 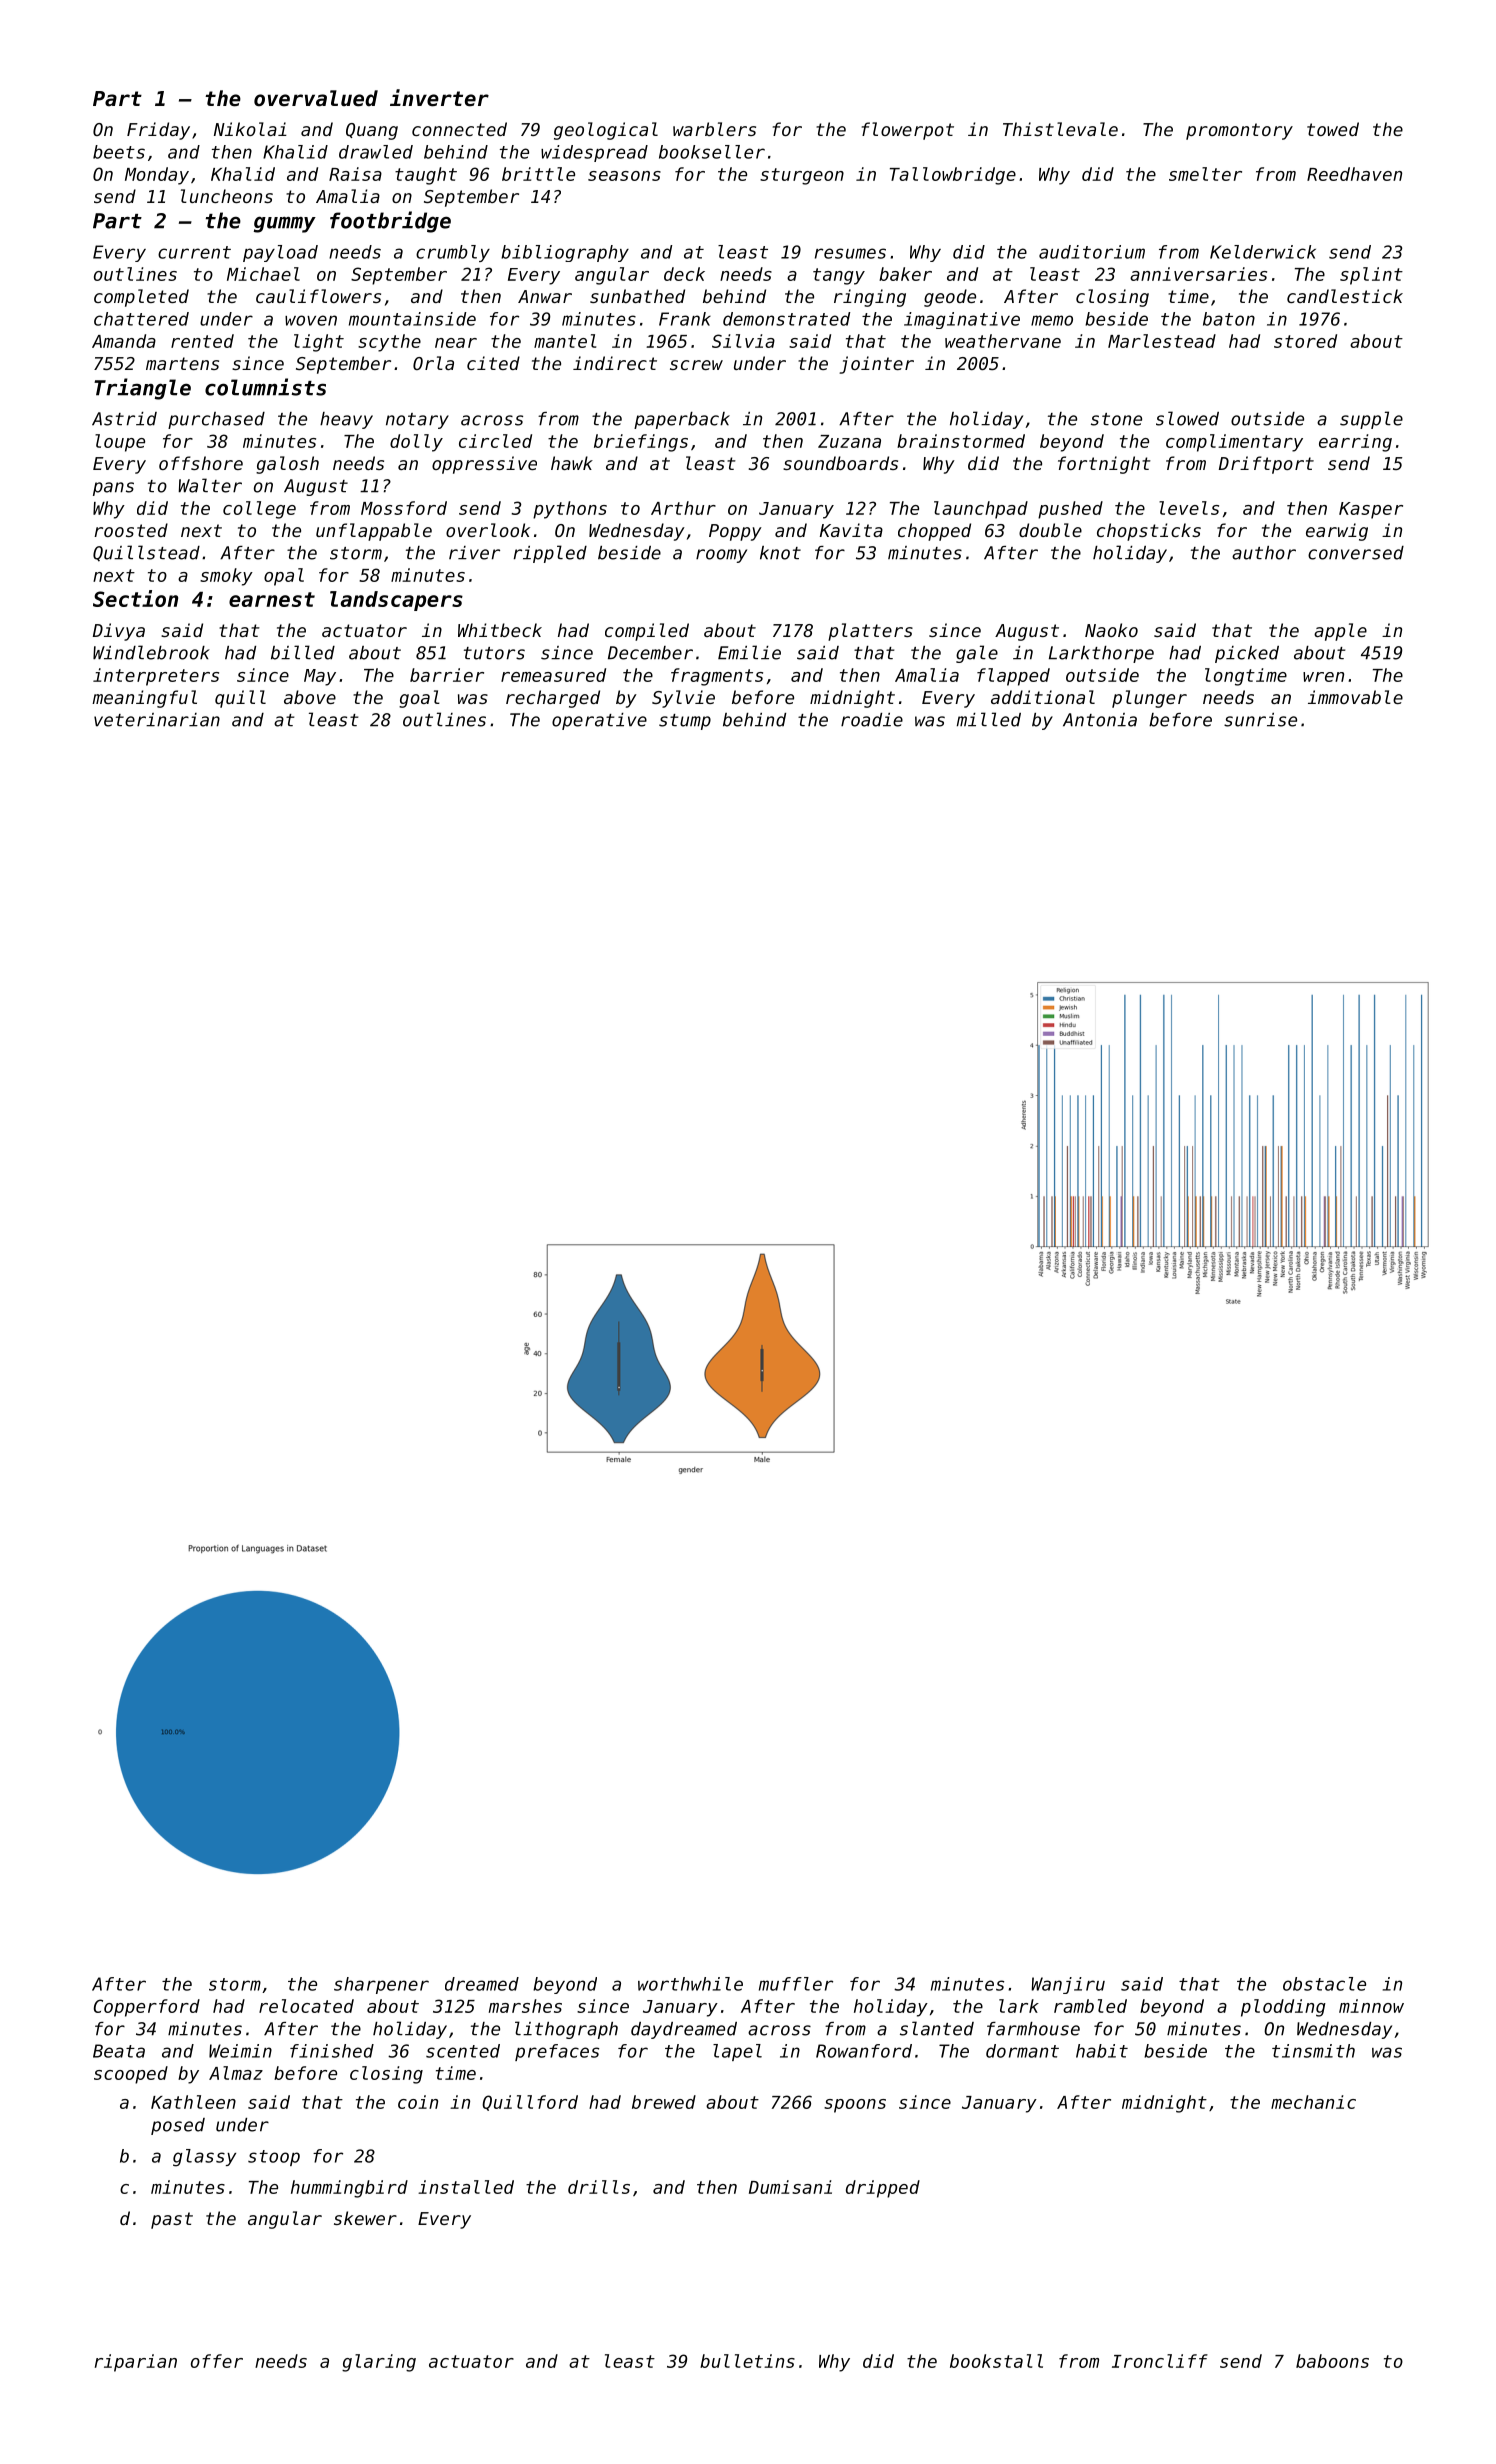 What do you see at coordinates (606, 131) in the image?
I see `geological` at bounding box center [606, 131].
